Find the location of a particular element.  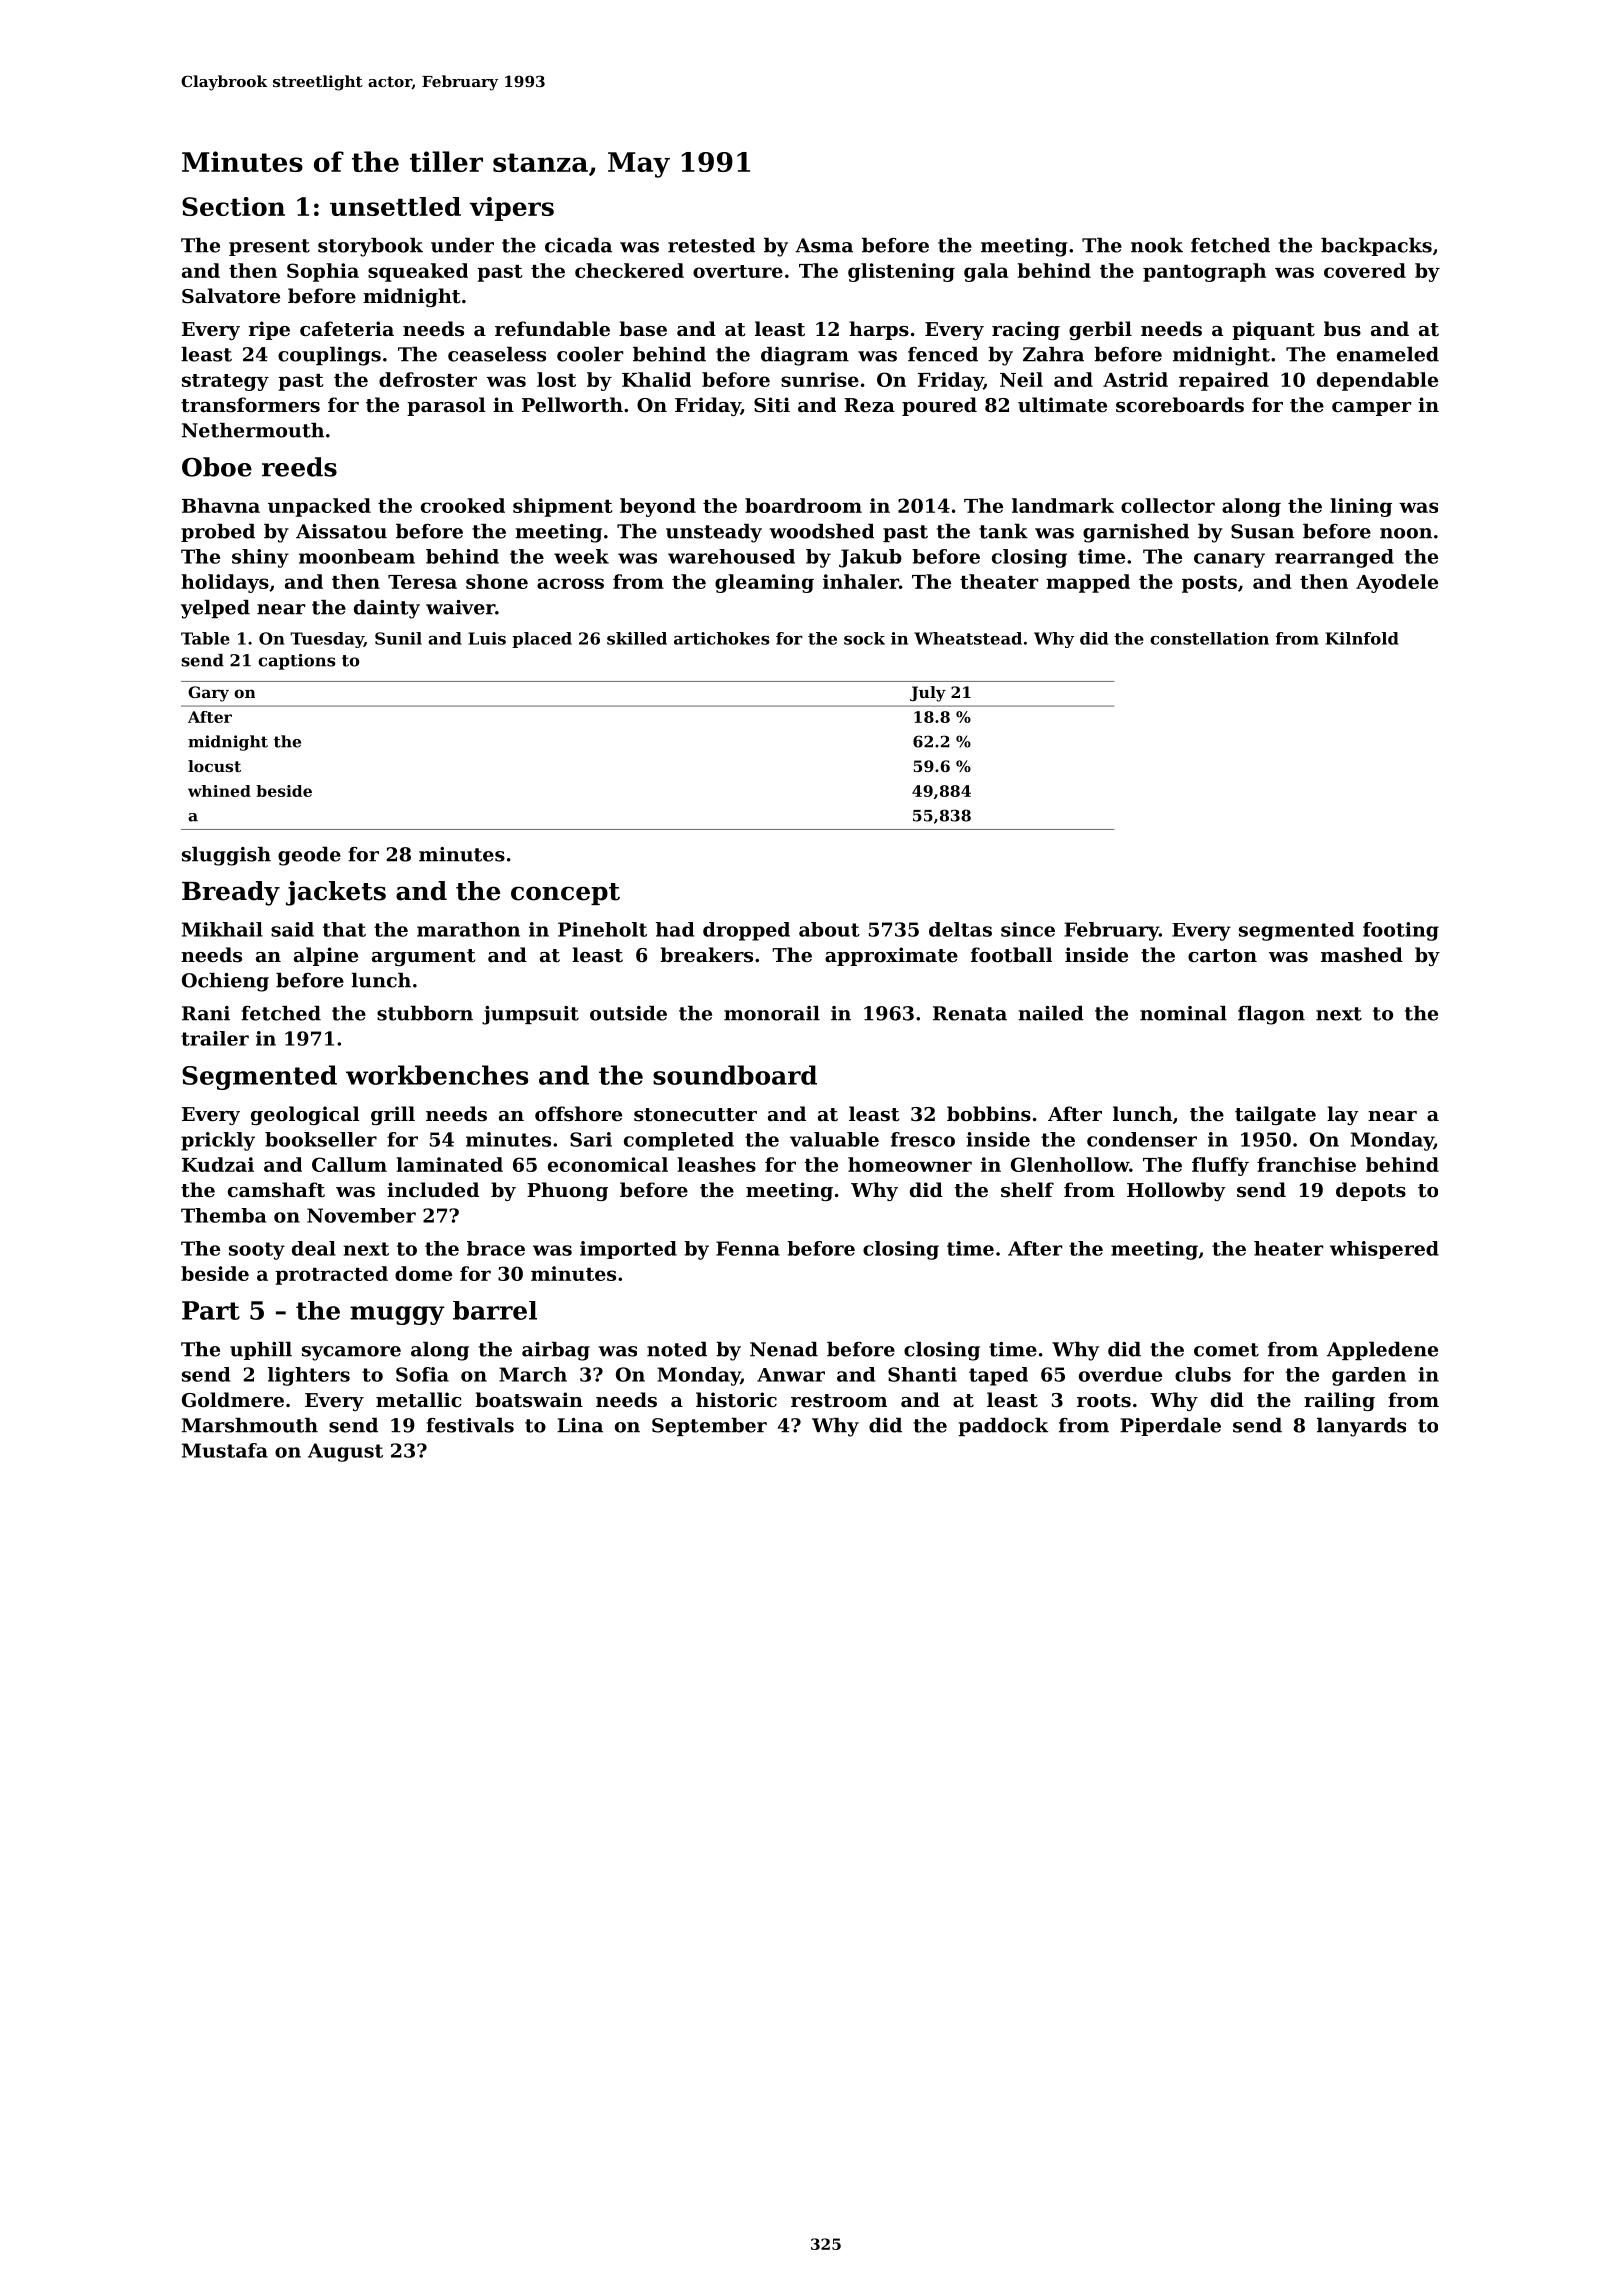

unsettled is located at coordinates (395, 206).
